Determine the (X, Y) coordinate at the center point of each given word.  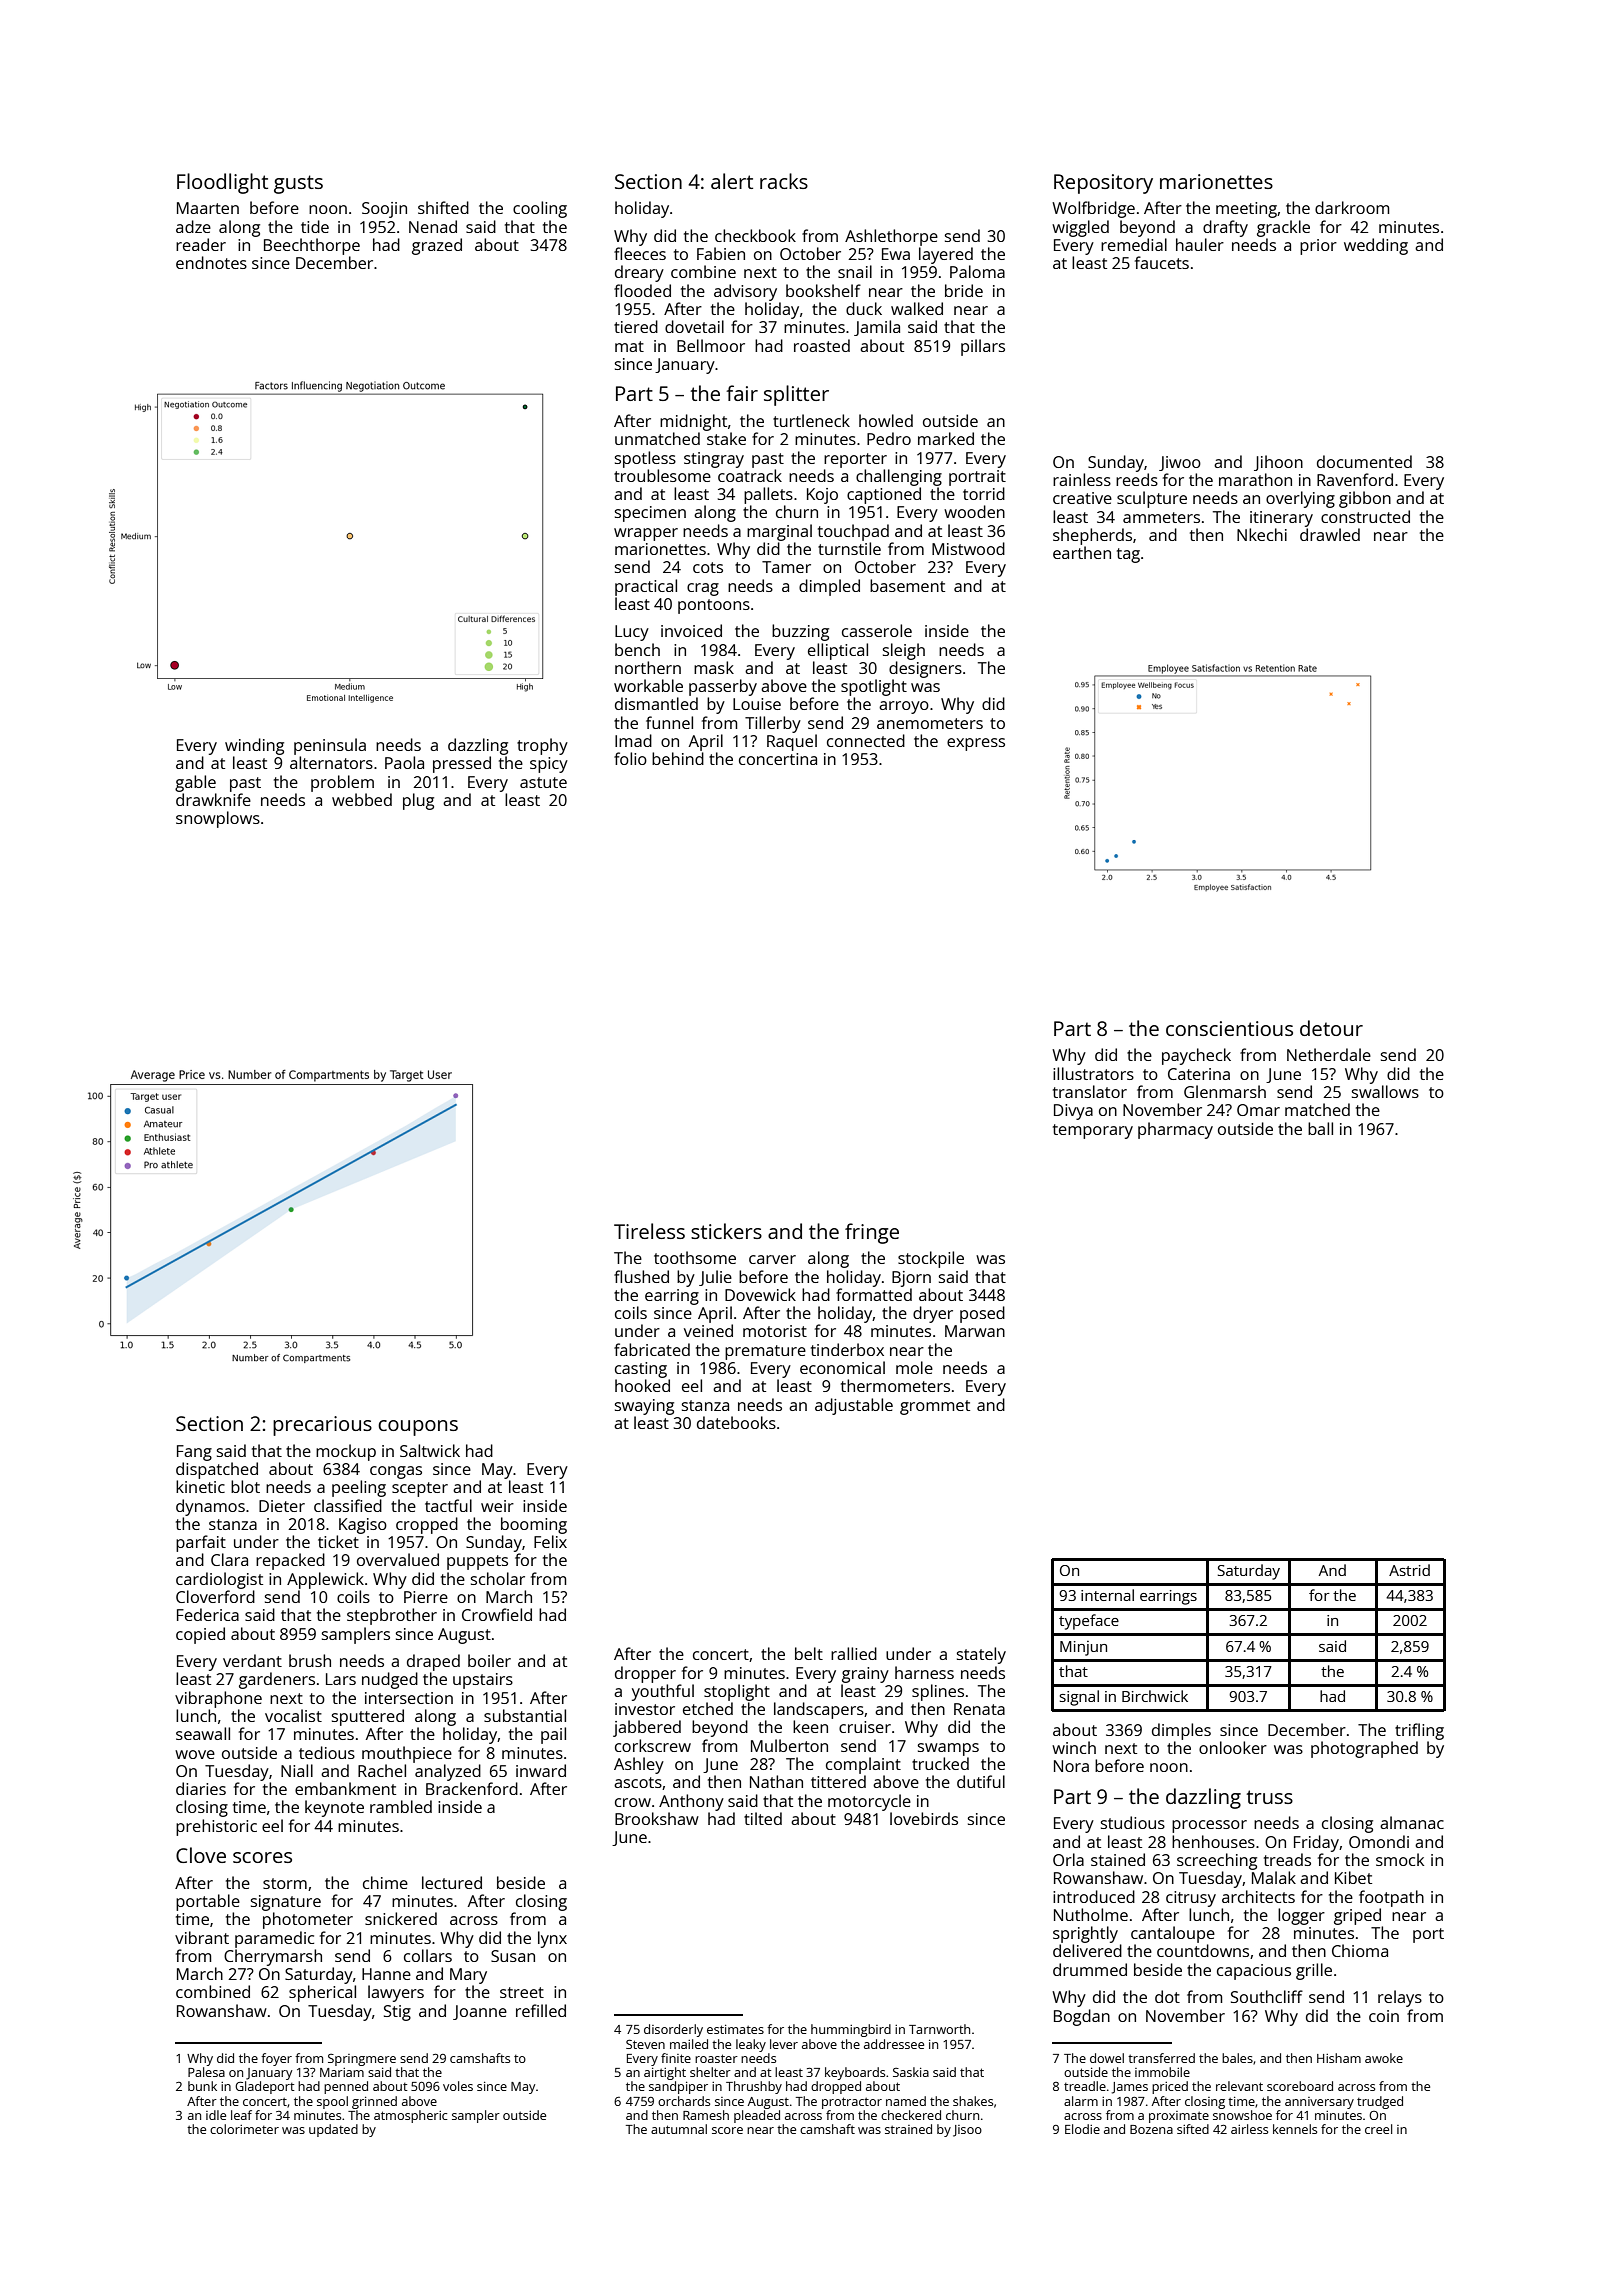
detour (1331, 1028)
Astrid (1409, 1570)
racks (784, 181)
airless (1249, 2129)
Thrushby (754, 2087)
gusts (298, 184)
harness (924, 1672)
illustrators (1093, 1073)
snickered (401, 1918)
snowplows (218, 819)
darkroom (1352, 207)
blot (245, 1486)
